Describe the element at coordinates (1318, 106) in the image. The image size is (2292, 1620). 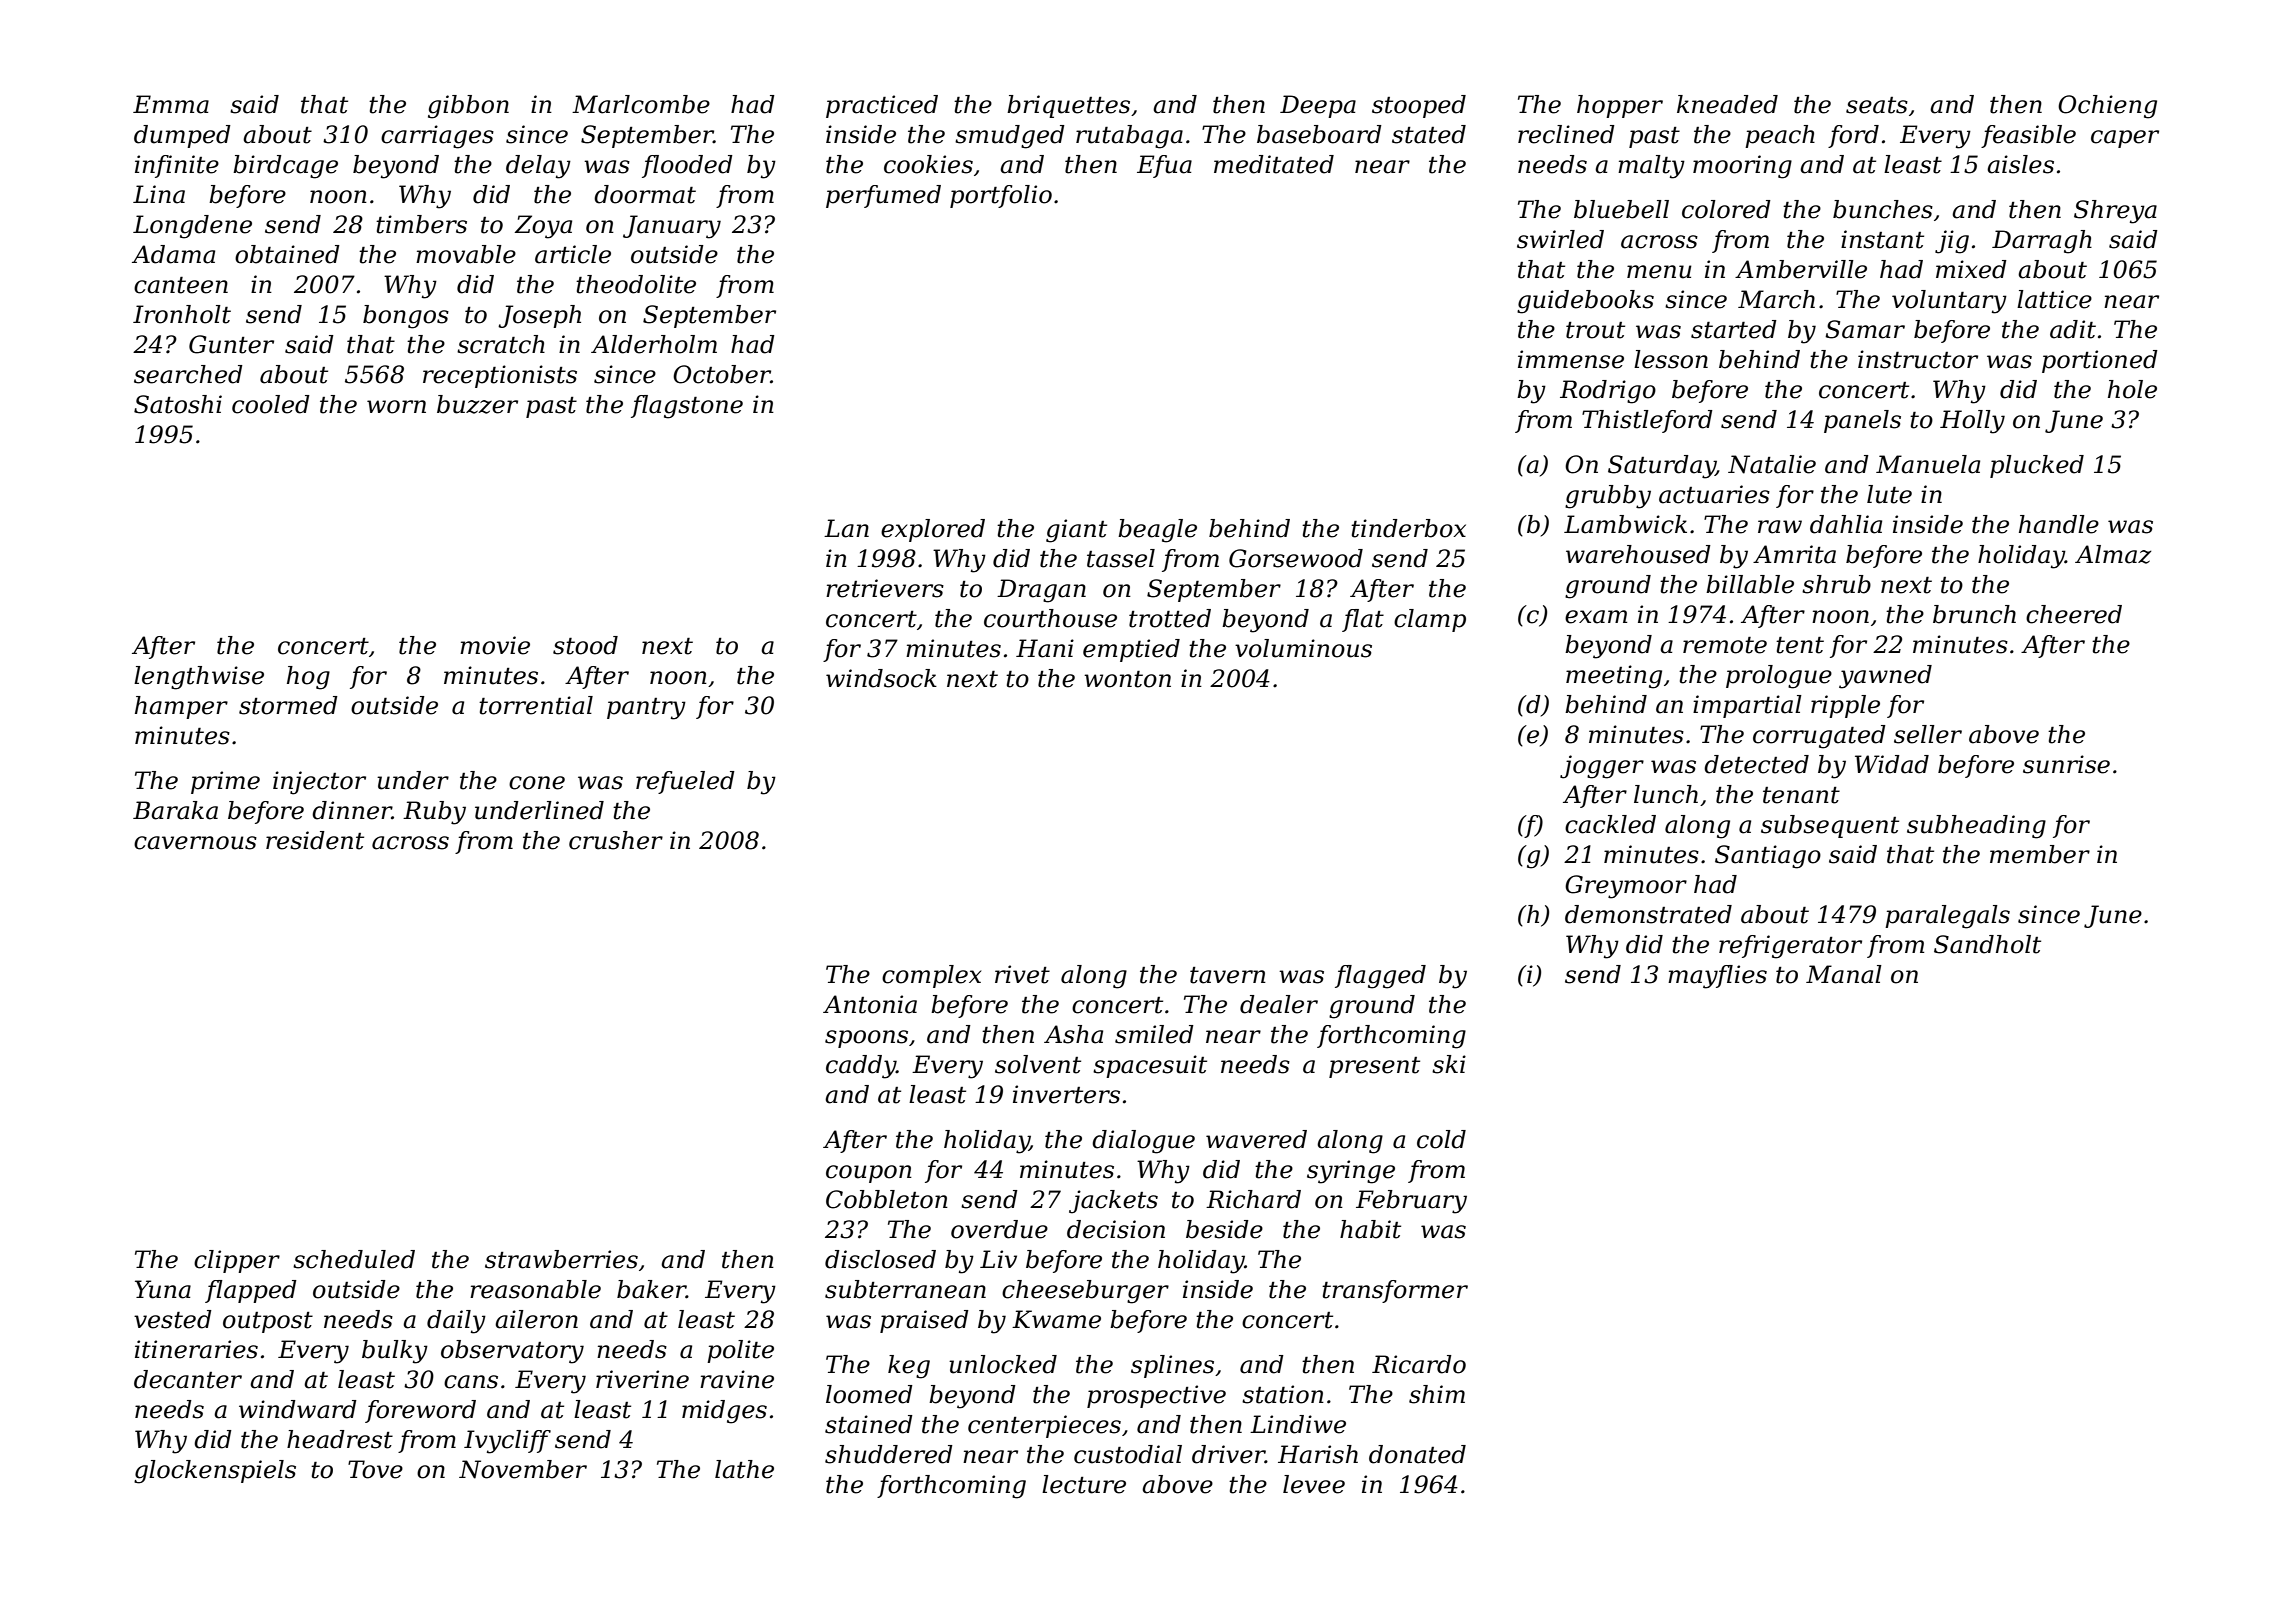
I see `Deepa` at that location.
